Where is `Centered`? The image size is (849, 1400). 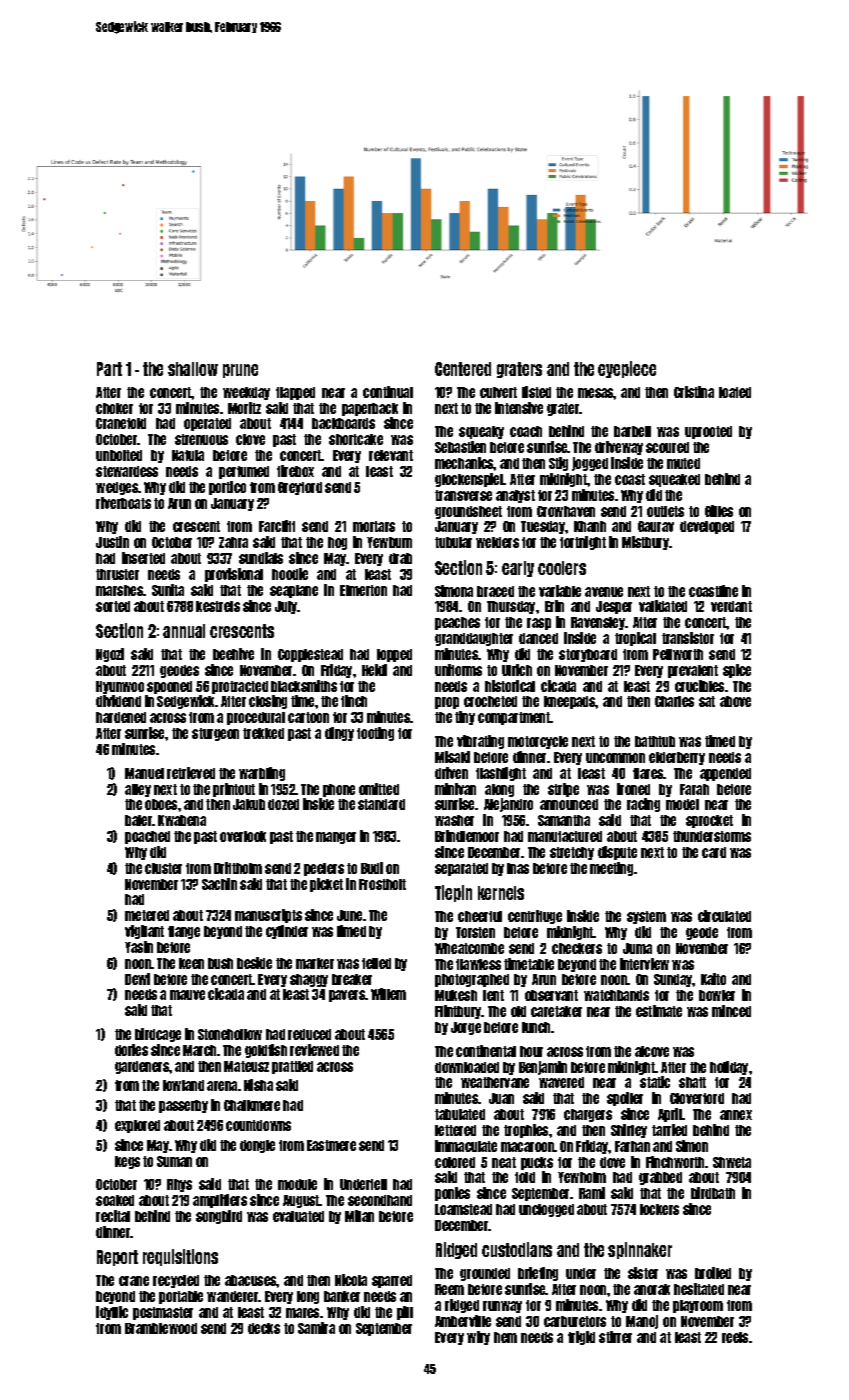 Centered is located at coordinates (463, 369).
